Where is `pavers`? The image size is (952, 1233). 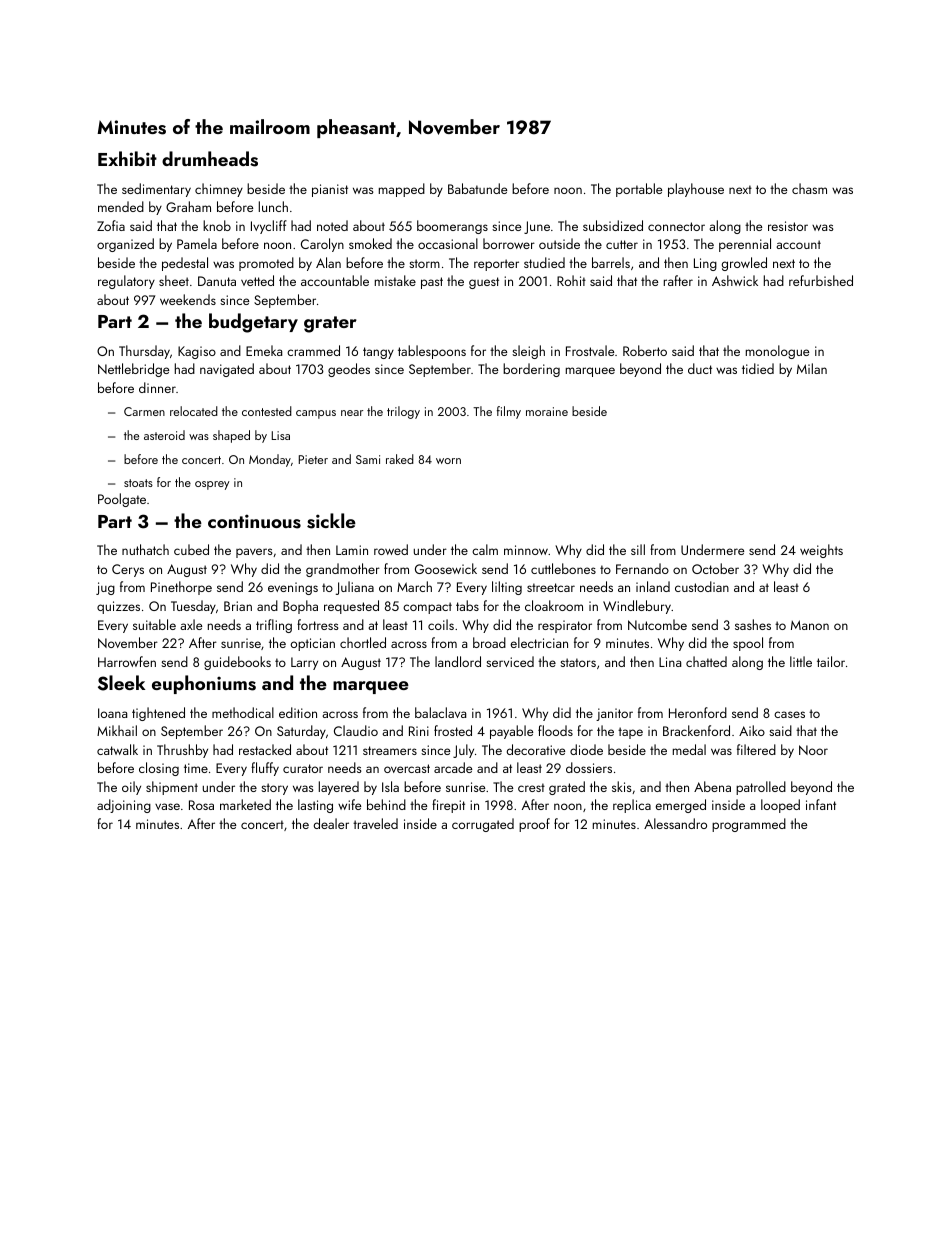 pavers is located at coordinates (254, 553).
